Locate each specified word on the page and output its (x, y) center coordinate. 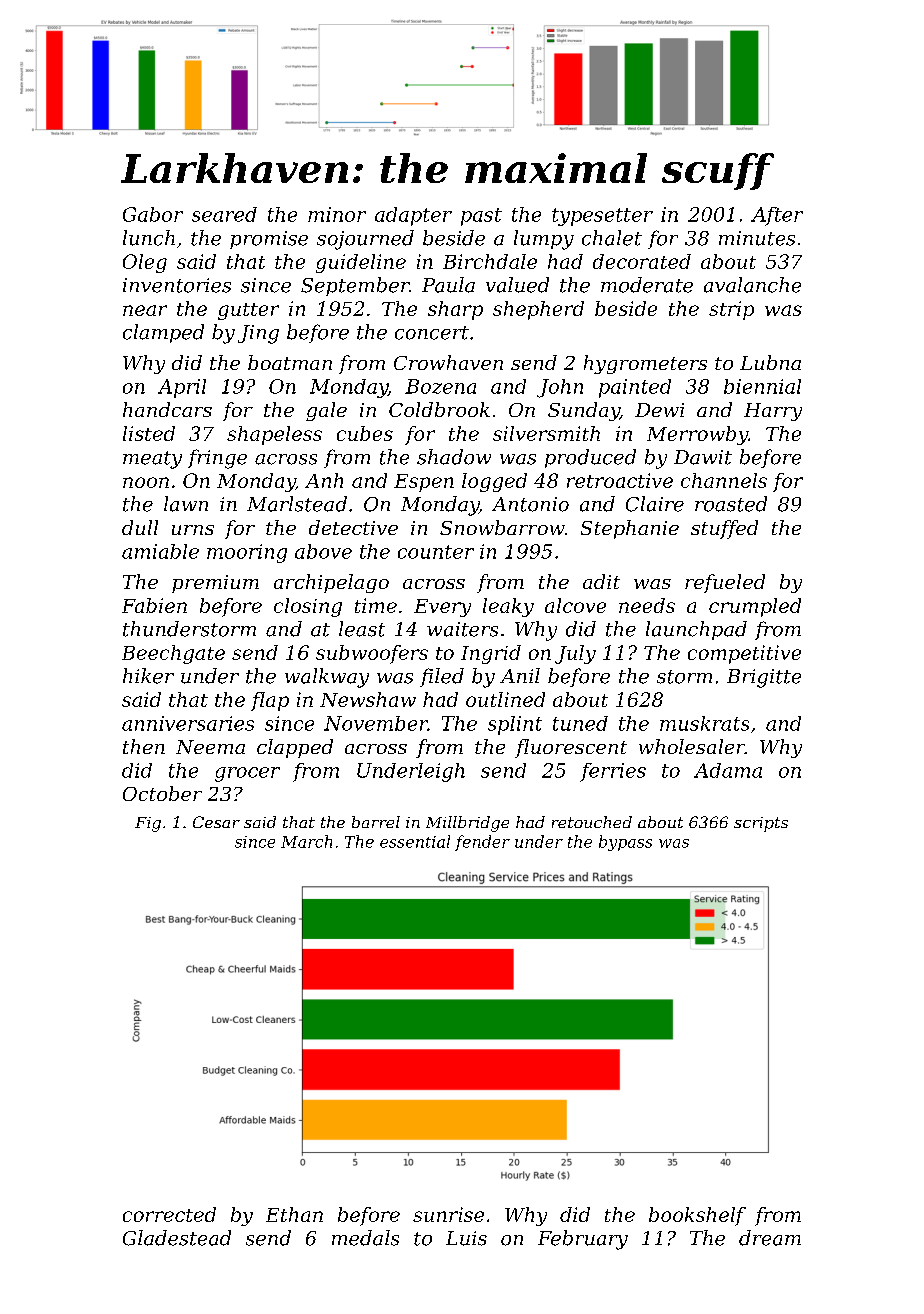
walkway (327, 678)
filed (442, 677)
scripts (761, 824)
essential (415, 841)
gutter (248, 311)
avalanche (752, 285)
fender (482, 843)
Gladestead (177, 1238)
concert (432, 333)
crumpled (755, 607)
